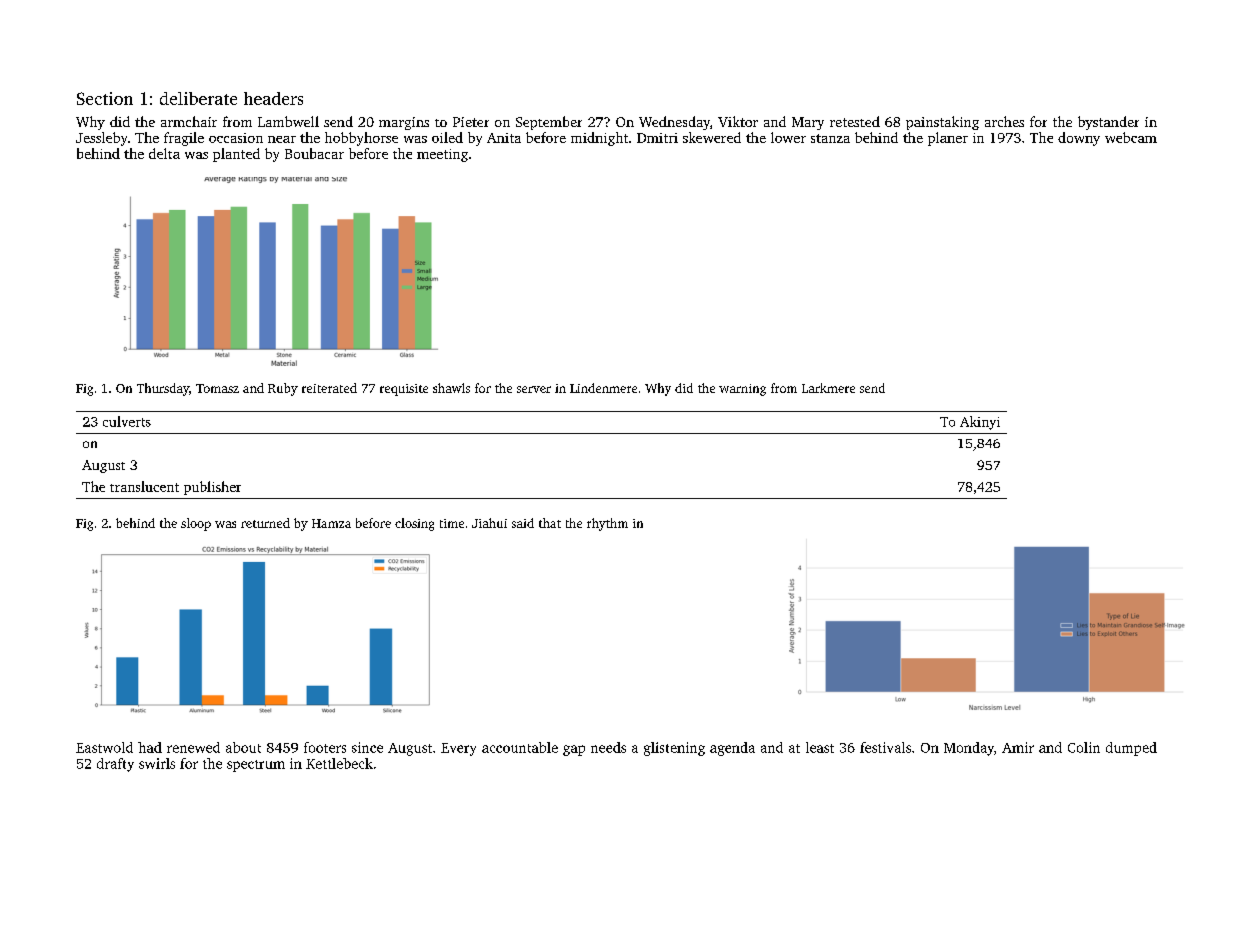  I want to click on rhythm, so click(607, 524).
